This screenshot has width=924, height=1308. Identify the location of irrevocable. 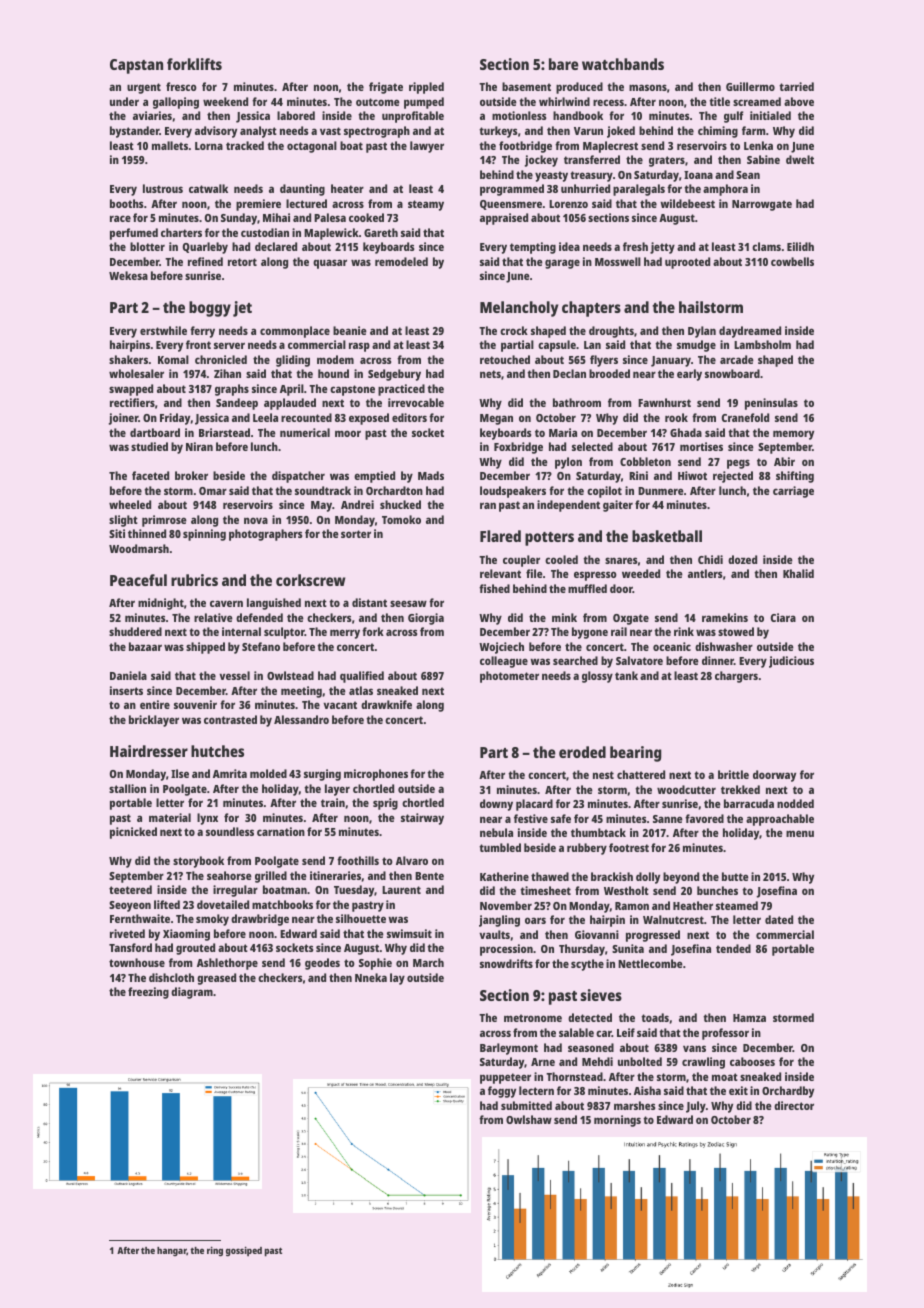
(416, 402).
